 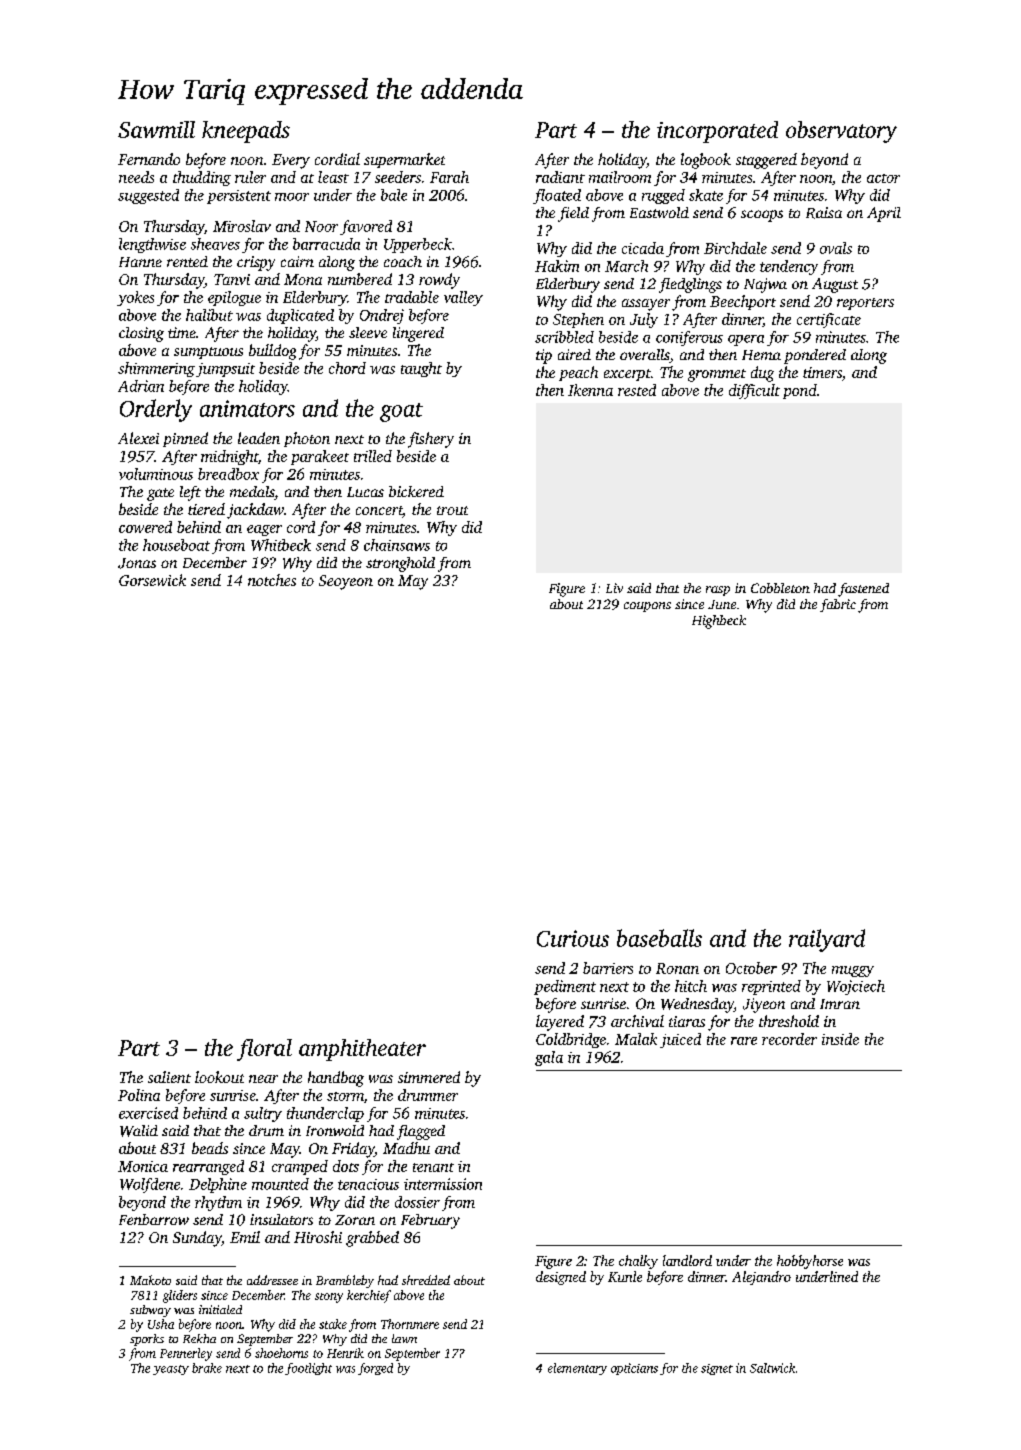 What do you see at coordinates (561, 1278) in the screenshot?
I see `designed` at bounding box center [561, 1278].
